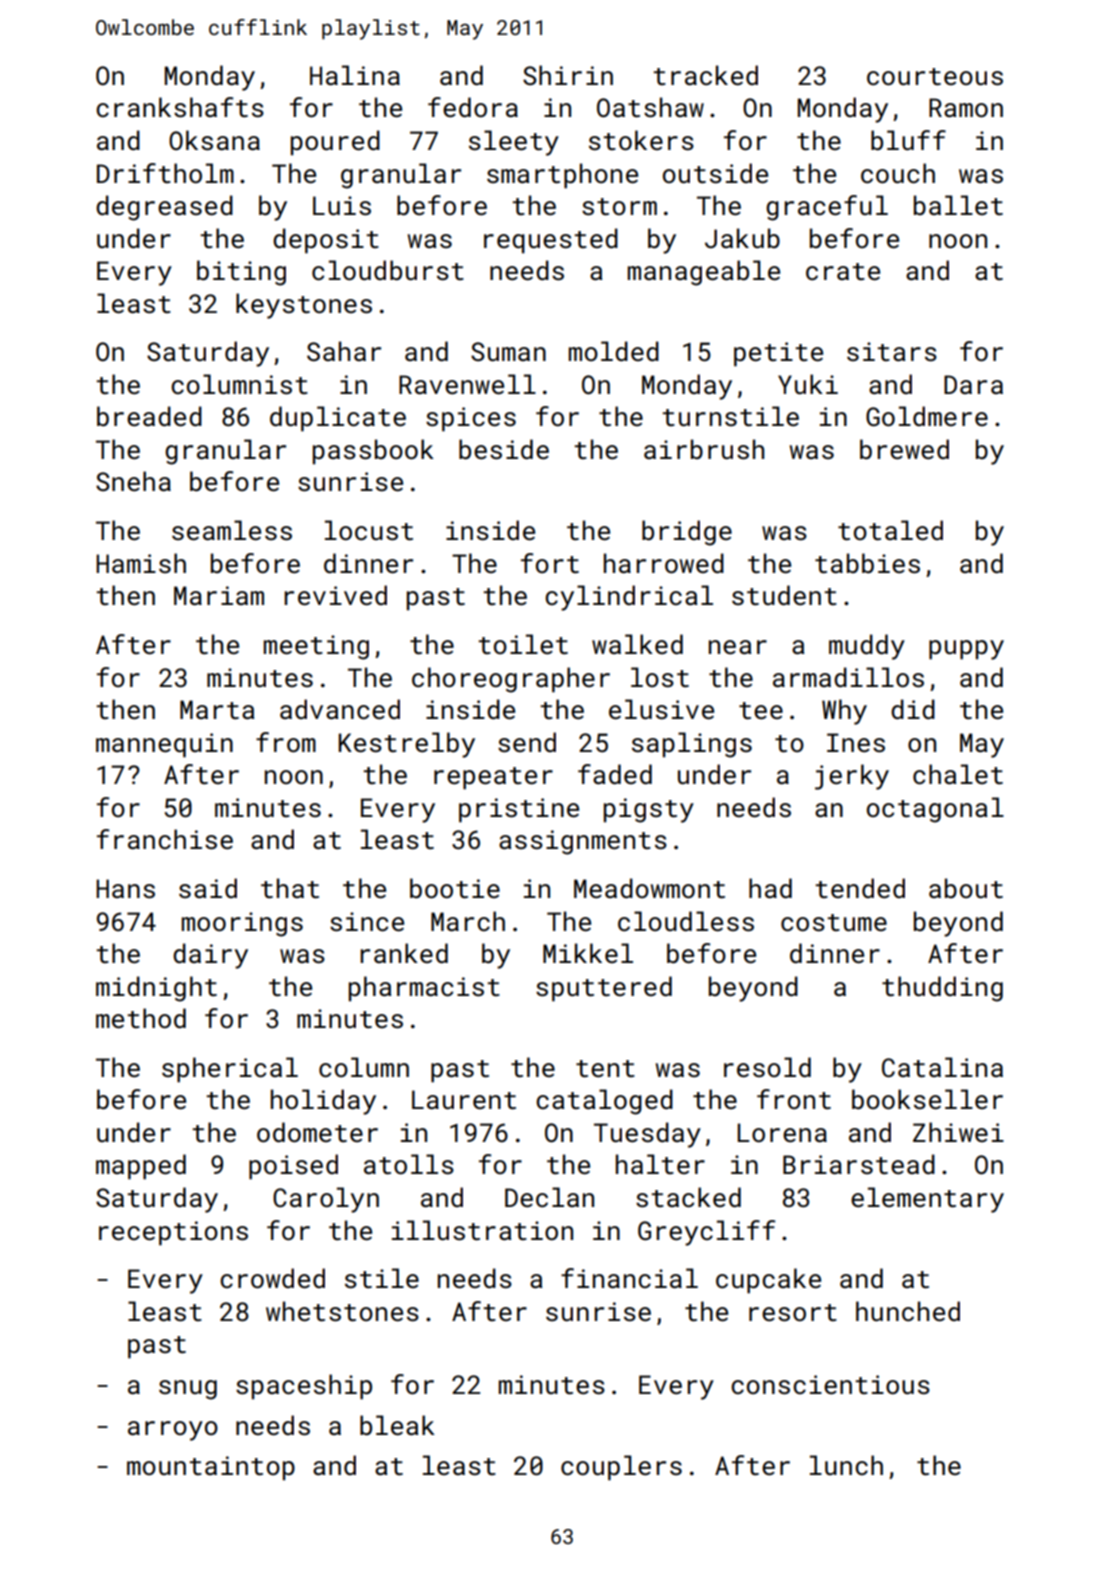 Image resolution: width=1100 pixels, height=1593 pixels. I want to click on Laurent, so click(464, 1100).
